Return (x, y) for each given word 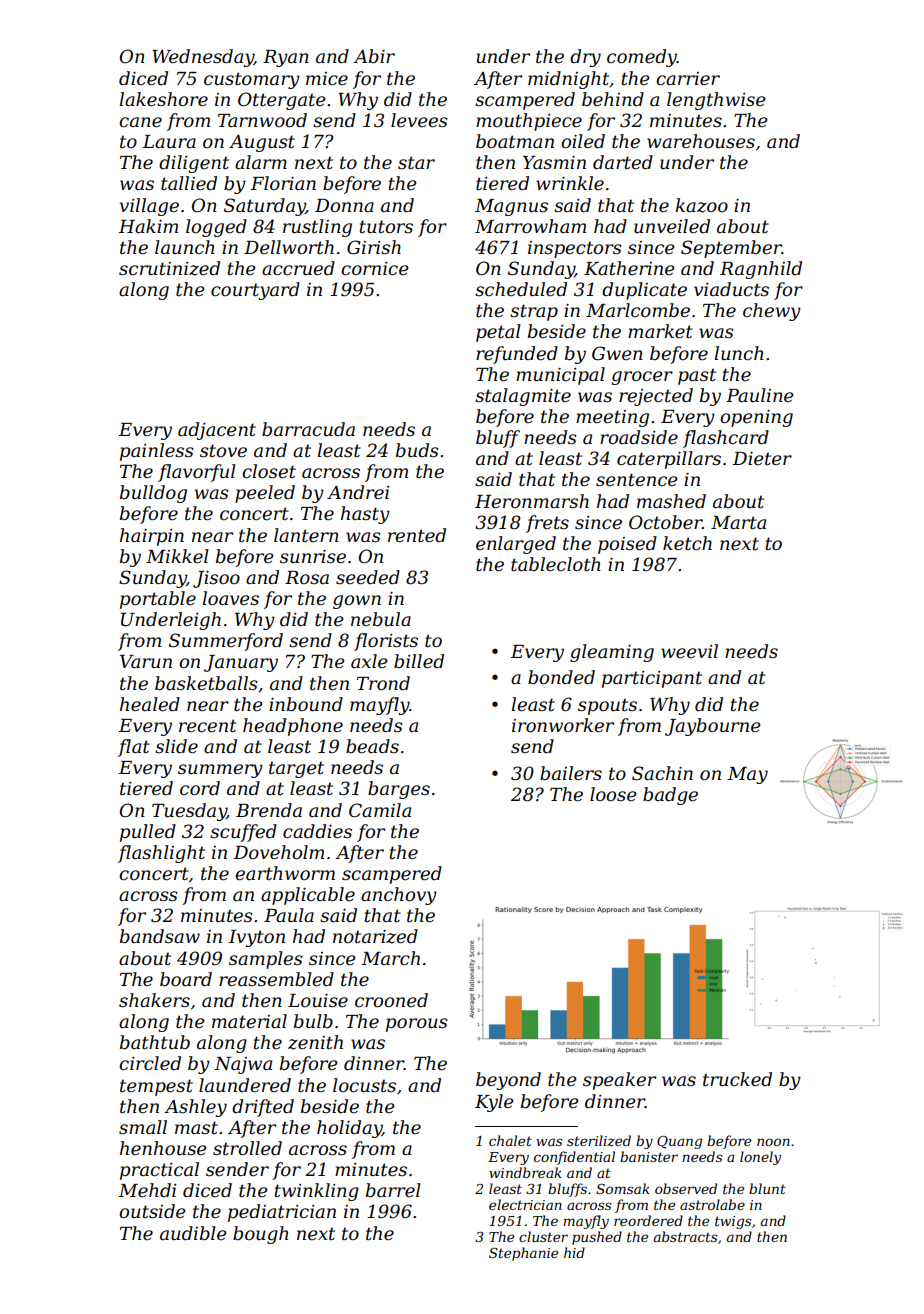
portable (158, 600)
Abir (374, 56)
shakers (154, 1000)
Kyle (494, 1103)
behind (613, 99)
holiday (349, 1129)
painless (157, 452)
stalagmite (523, 397)
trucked (737, 1079)
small (143, 1127)
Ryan (286, 58)
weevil (689, 651)
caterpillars (669, 460)
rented (417, 535)
